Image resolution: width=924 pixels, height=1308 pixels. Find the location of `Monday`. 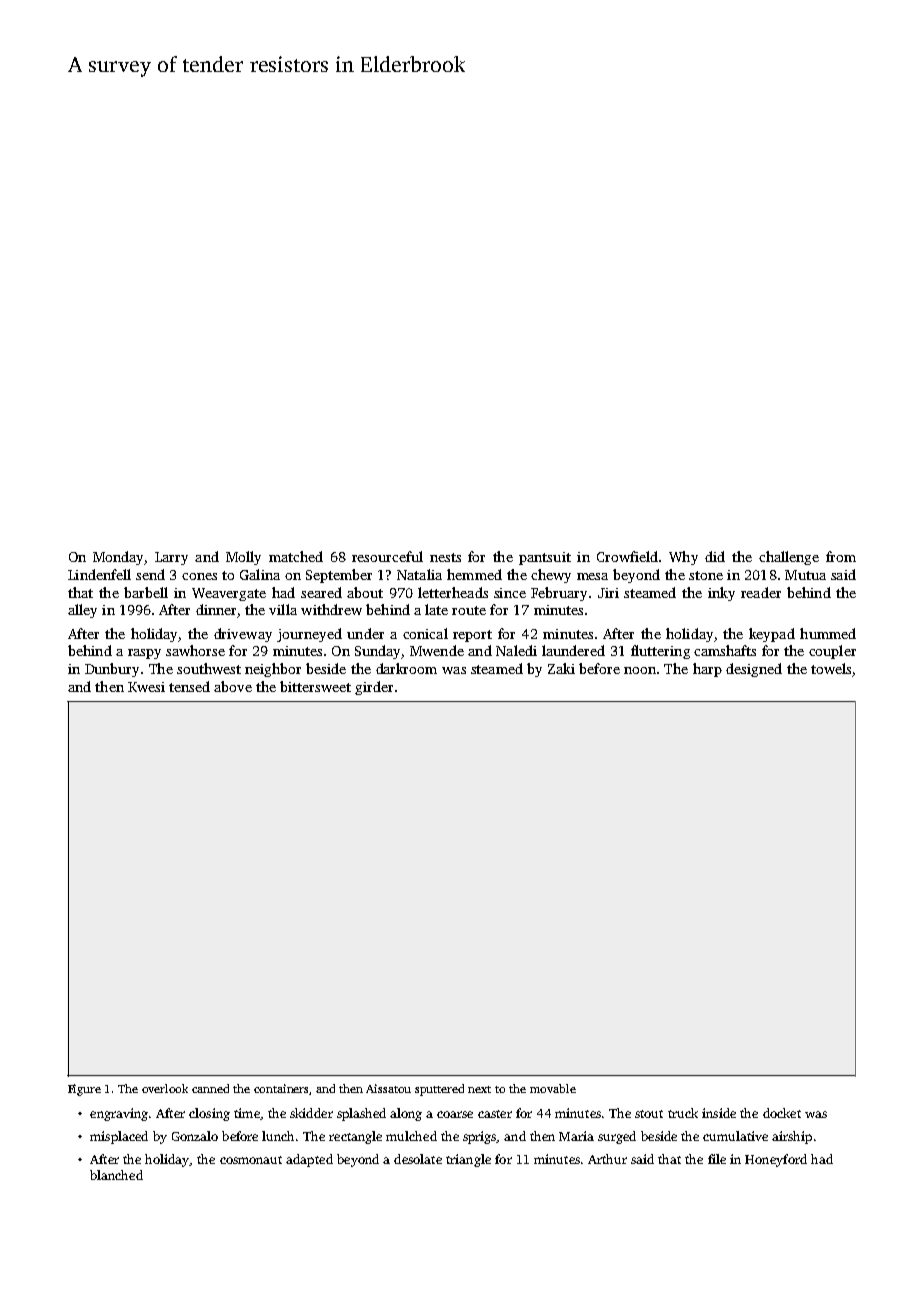

Monday is located at coordinates (119, 558).
